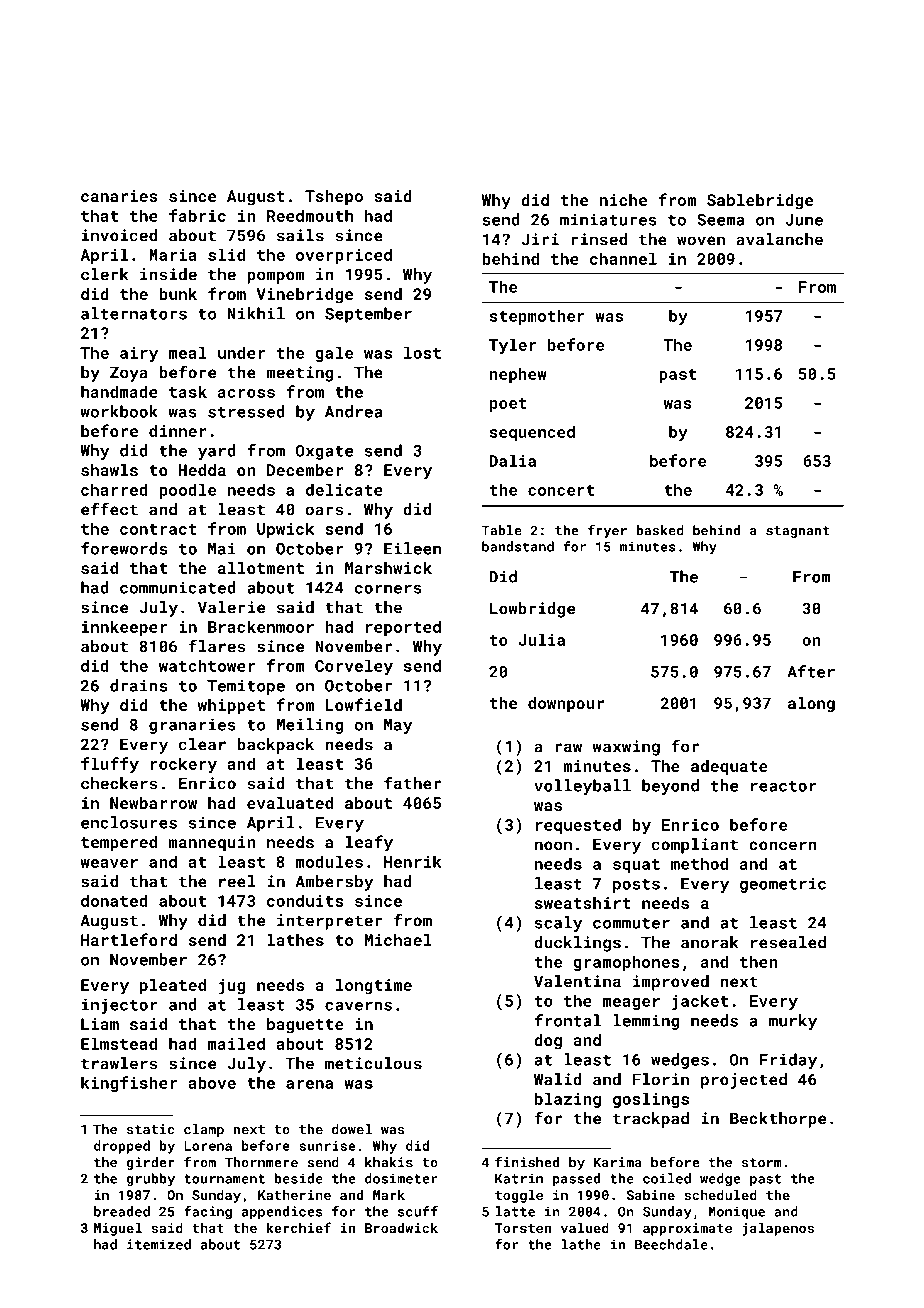  I want to click on along, so click(811, 705).
